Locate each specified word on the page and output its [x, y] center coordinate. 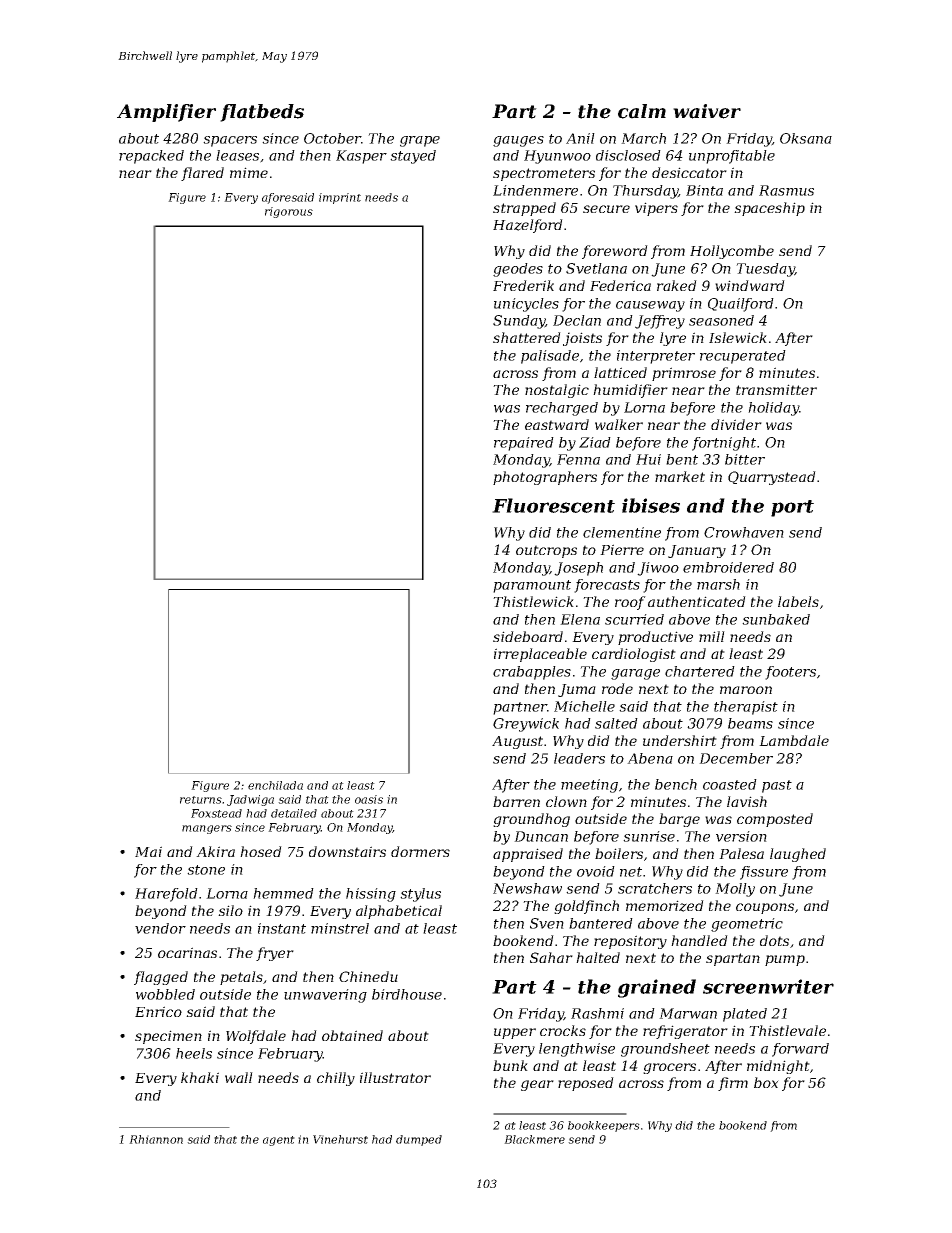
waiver [707, 111]
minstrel [340, 928]
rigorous [289, 212]
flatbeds [262, 113]
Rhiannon [156, 1139]
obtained [352, 1035]
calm [642, 111]
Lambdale [794, 740]
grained [657, 988]
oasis [369, 799]
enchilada [275, 785]
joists [582, 339]
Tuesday [765, 270]
